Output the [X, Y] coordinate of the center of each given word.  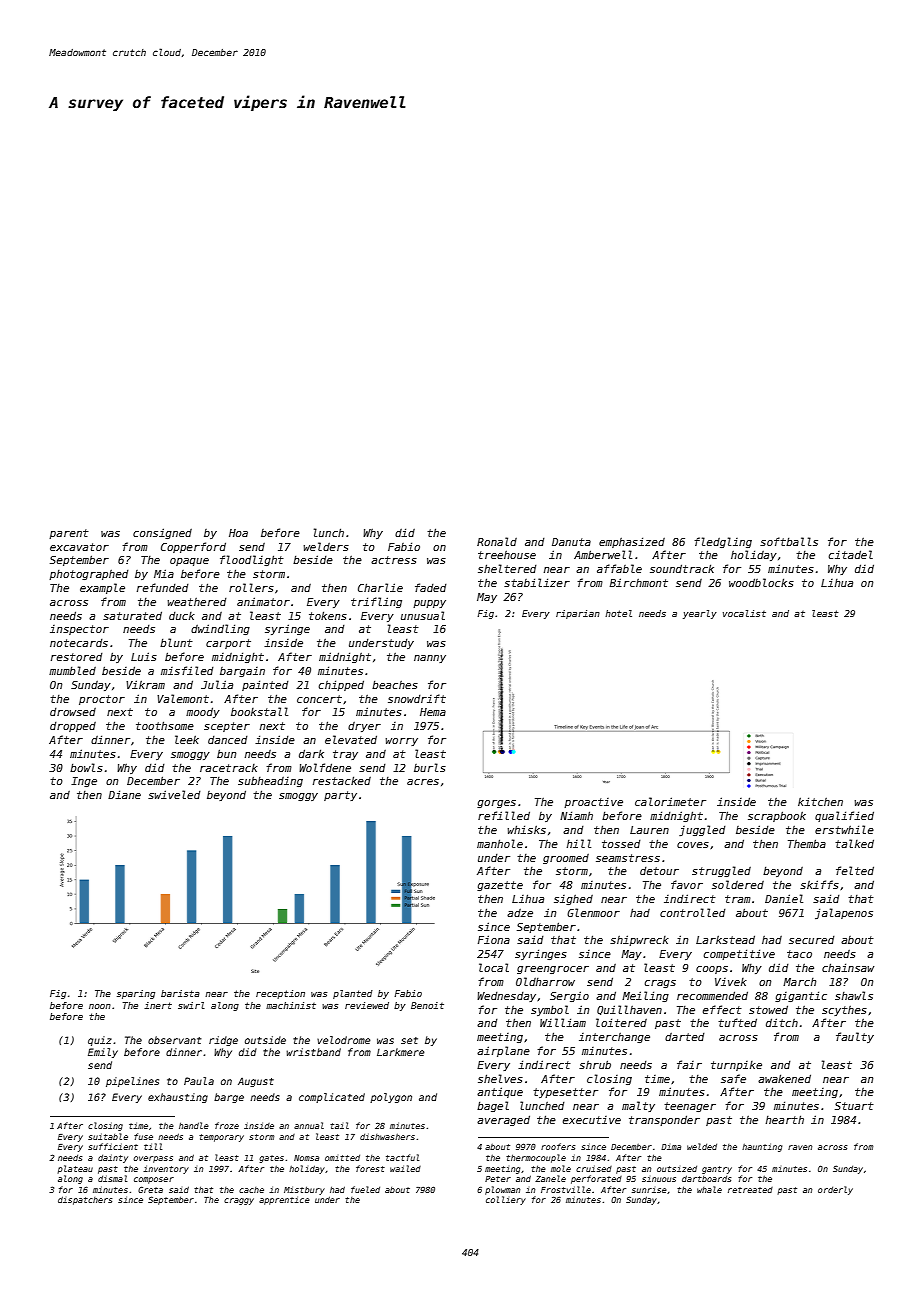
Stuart [854, 1106]
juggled [702, 830]
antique [500, 1092]
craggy [239, 1201]
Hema [433, 712]
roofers [558, 1146]
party [340, 796]
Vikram [145, 684]
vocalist [744, 613]
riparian [578, 614]
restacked [342, 780]
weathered [197, 602]
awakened [784, 1078]
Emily [103, 1053]
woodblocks [761, 582]
